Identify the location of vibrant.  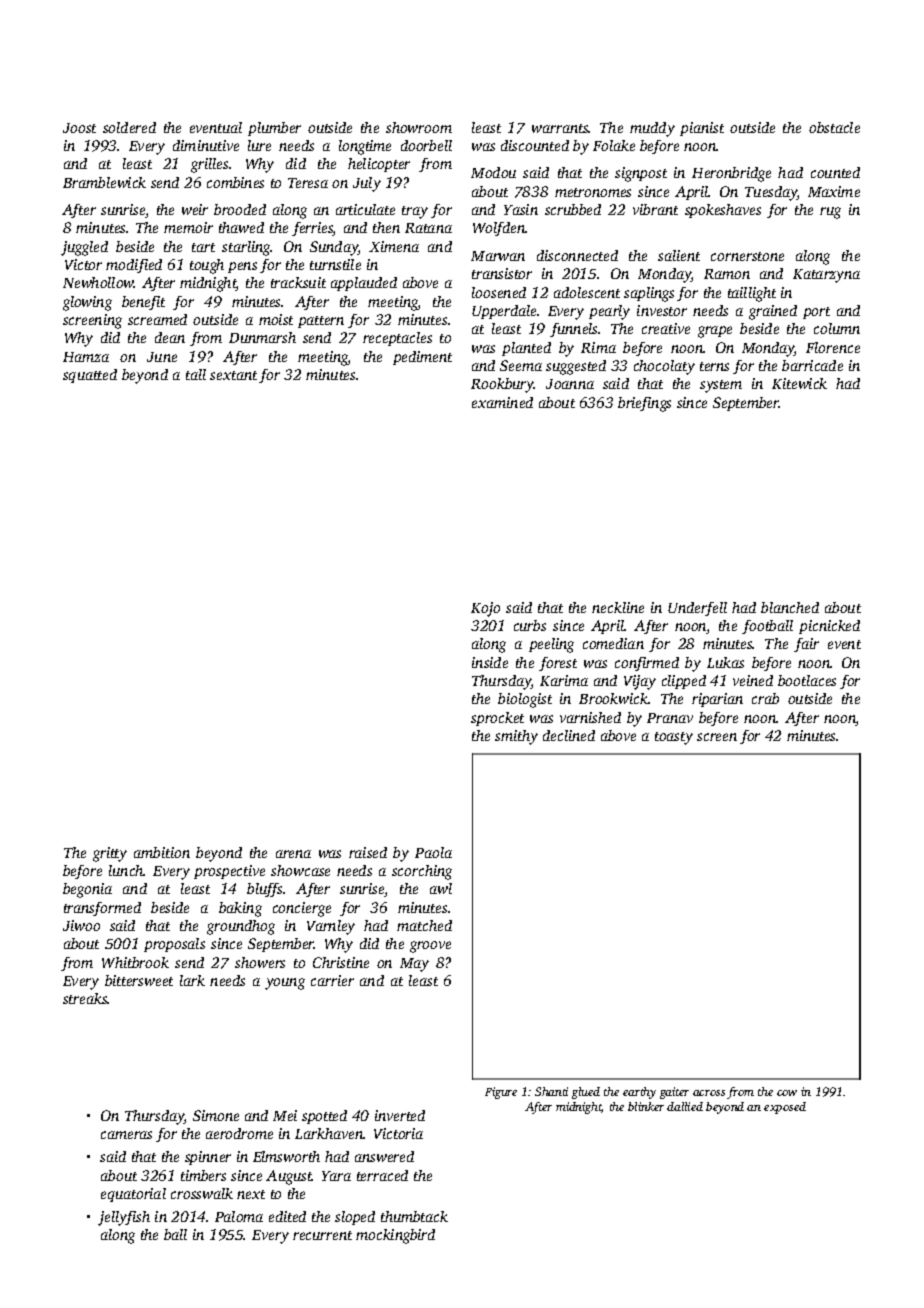
(655, 209).
